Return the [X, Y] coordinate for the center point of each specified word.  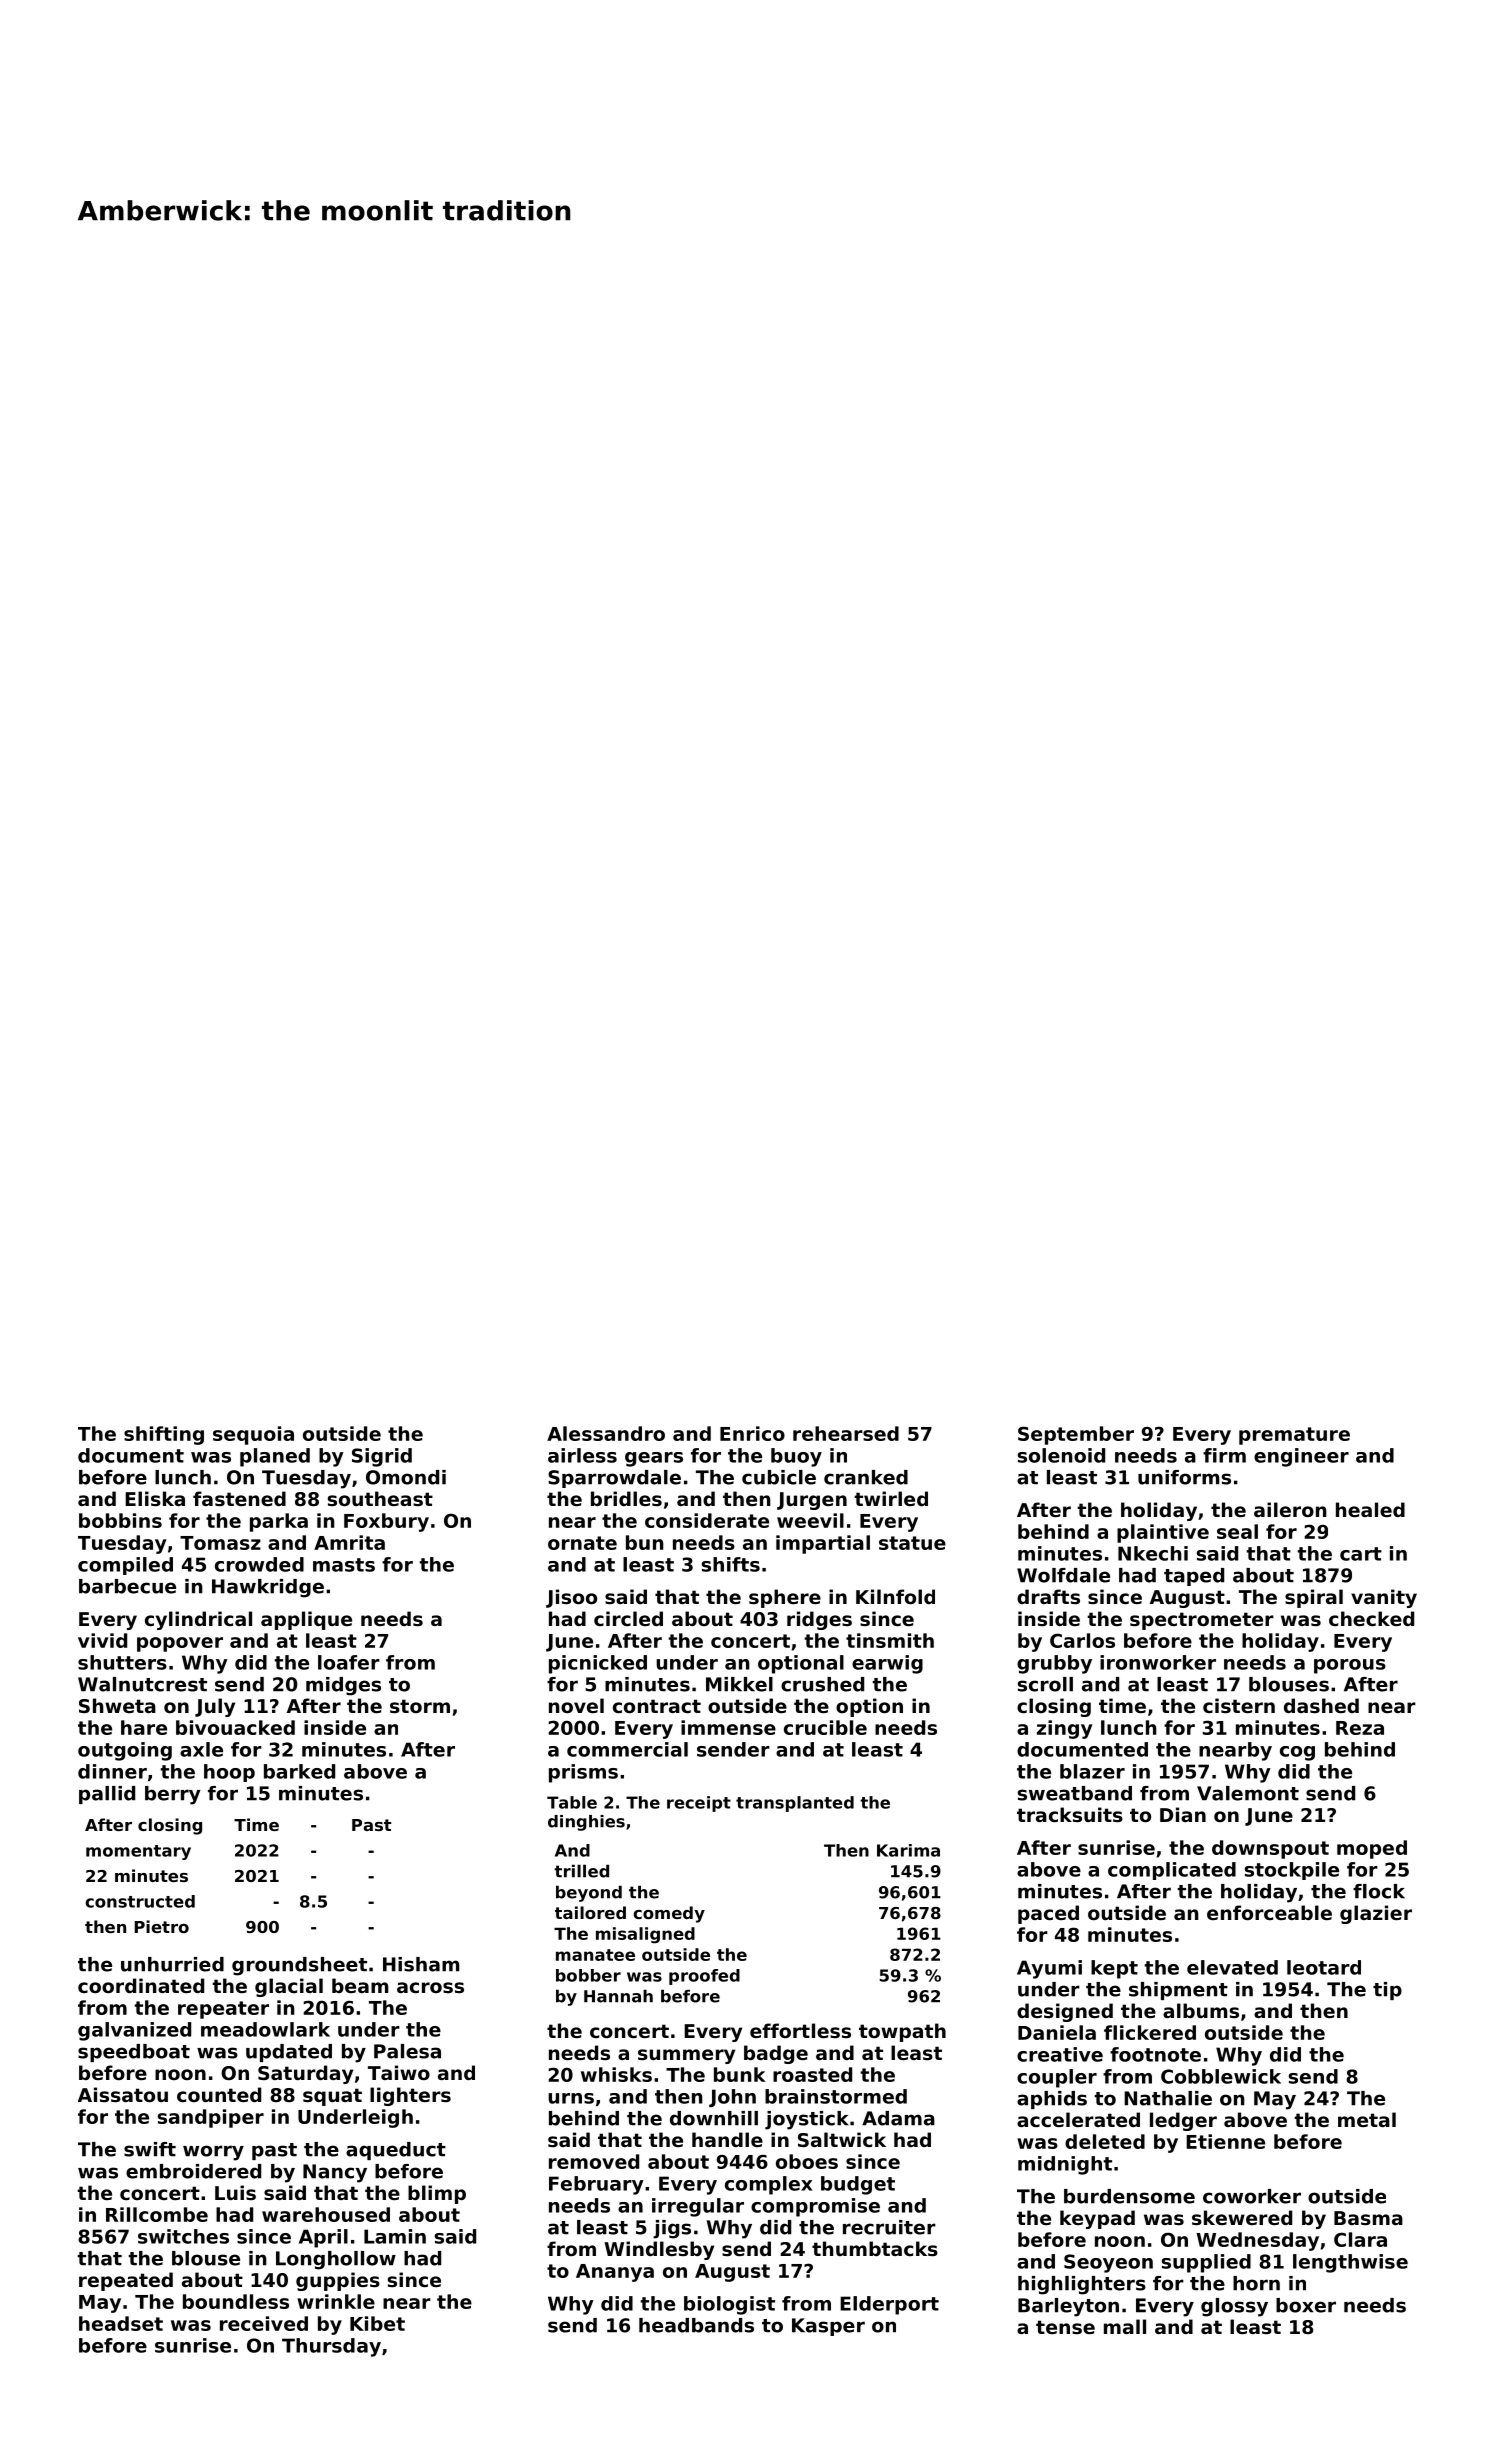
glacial [289, 1987]
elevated [1232, 1967]
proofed [704, 1977]
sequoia [253, 1435]
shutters [122, 1662]
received [264, 2323]
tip [1387, 1991]
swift [150, 2149]
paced [1048, 1914]
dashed [1321, 1705]
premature [1294, 1436]
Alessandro [606, 1433]
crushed [822, 1684]
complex [768, 2185]
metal [1367, 2119]
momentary [138, 1852]
